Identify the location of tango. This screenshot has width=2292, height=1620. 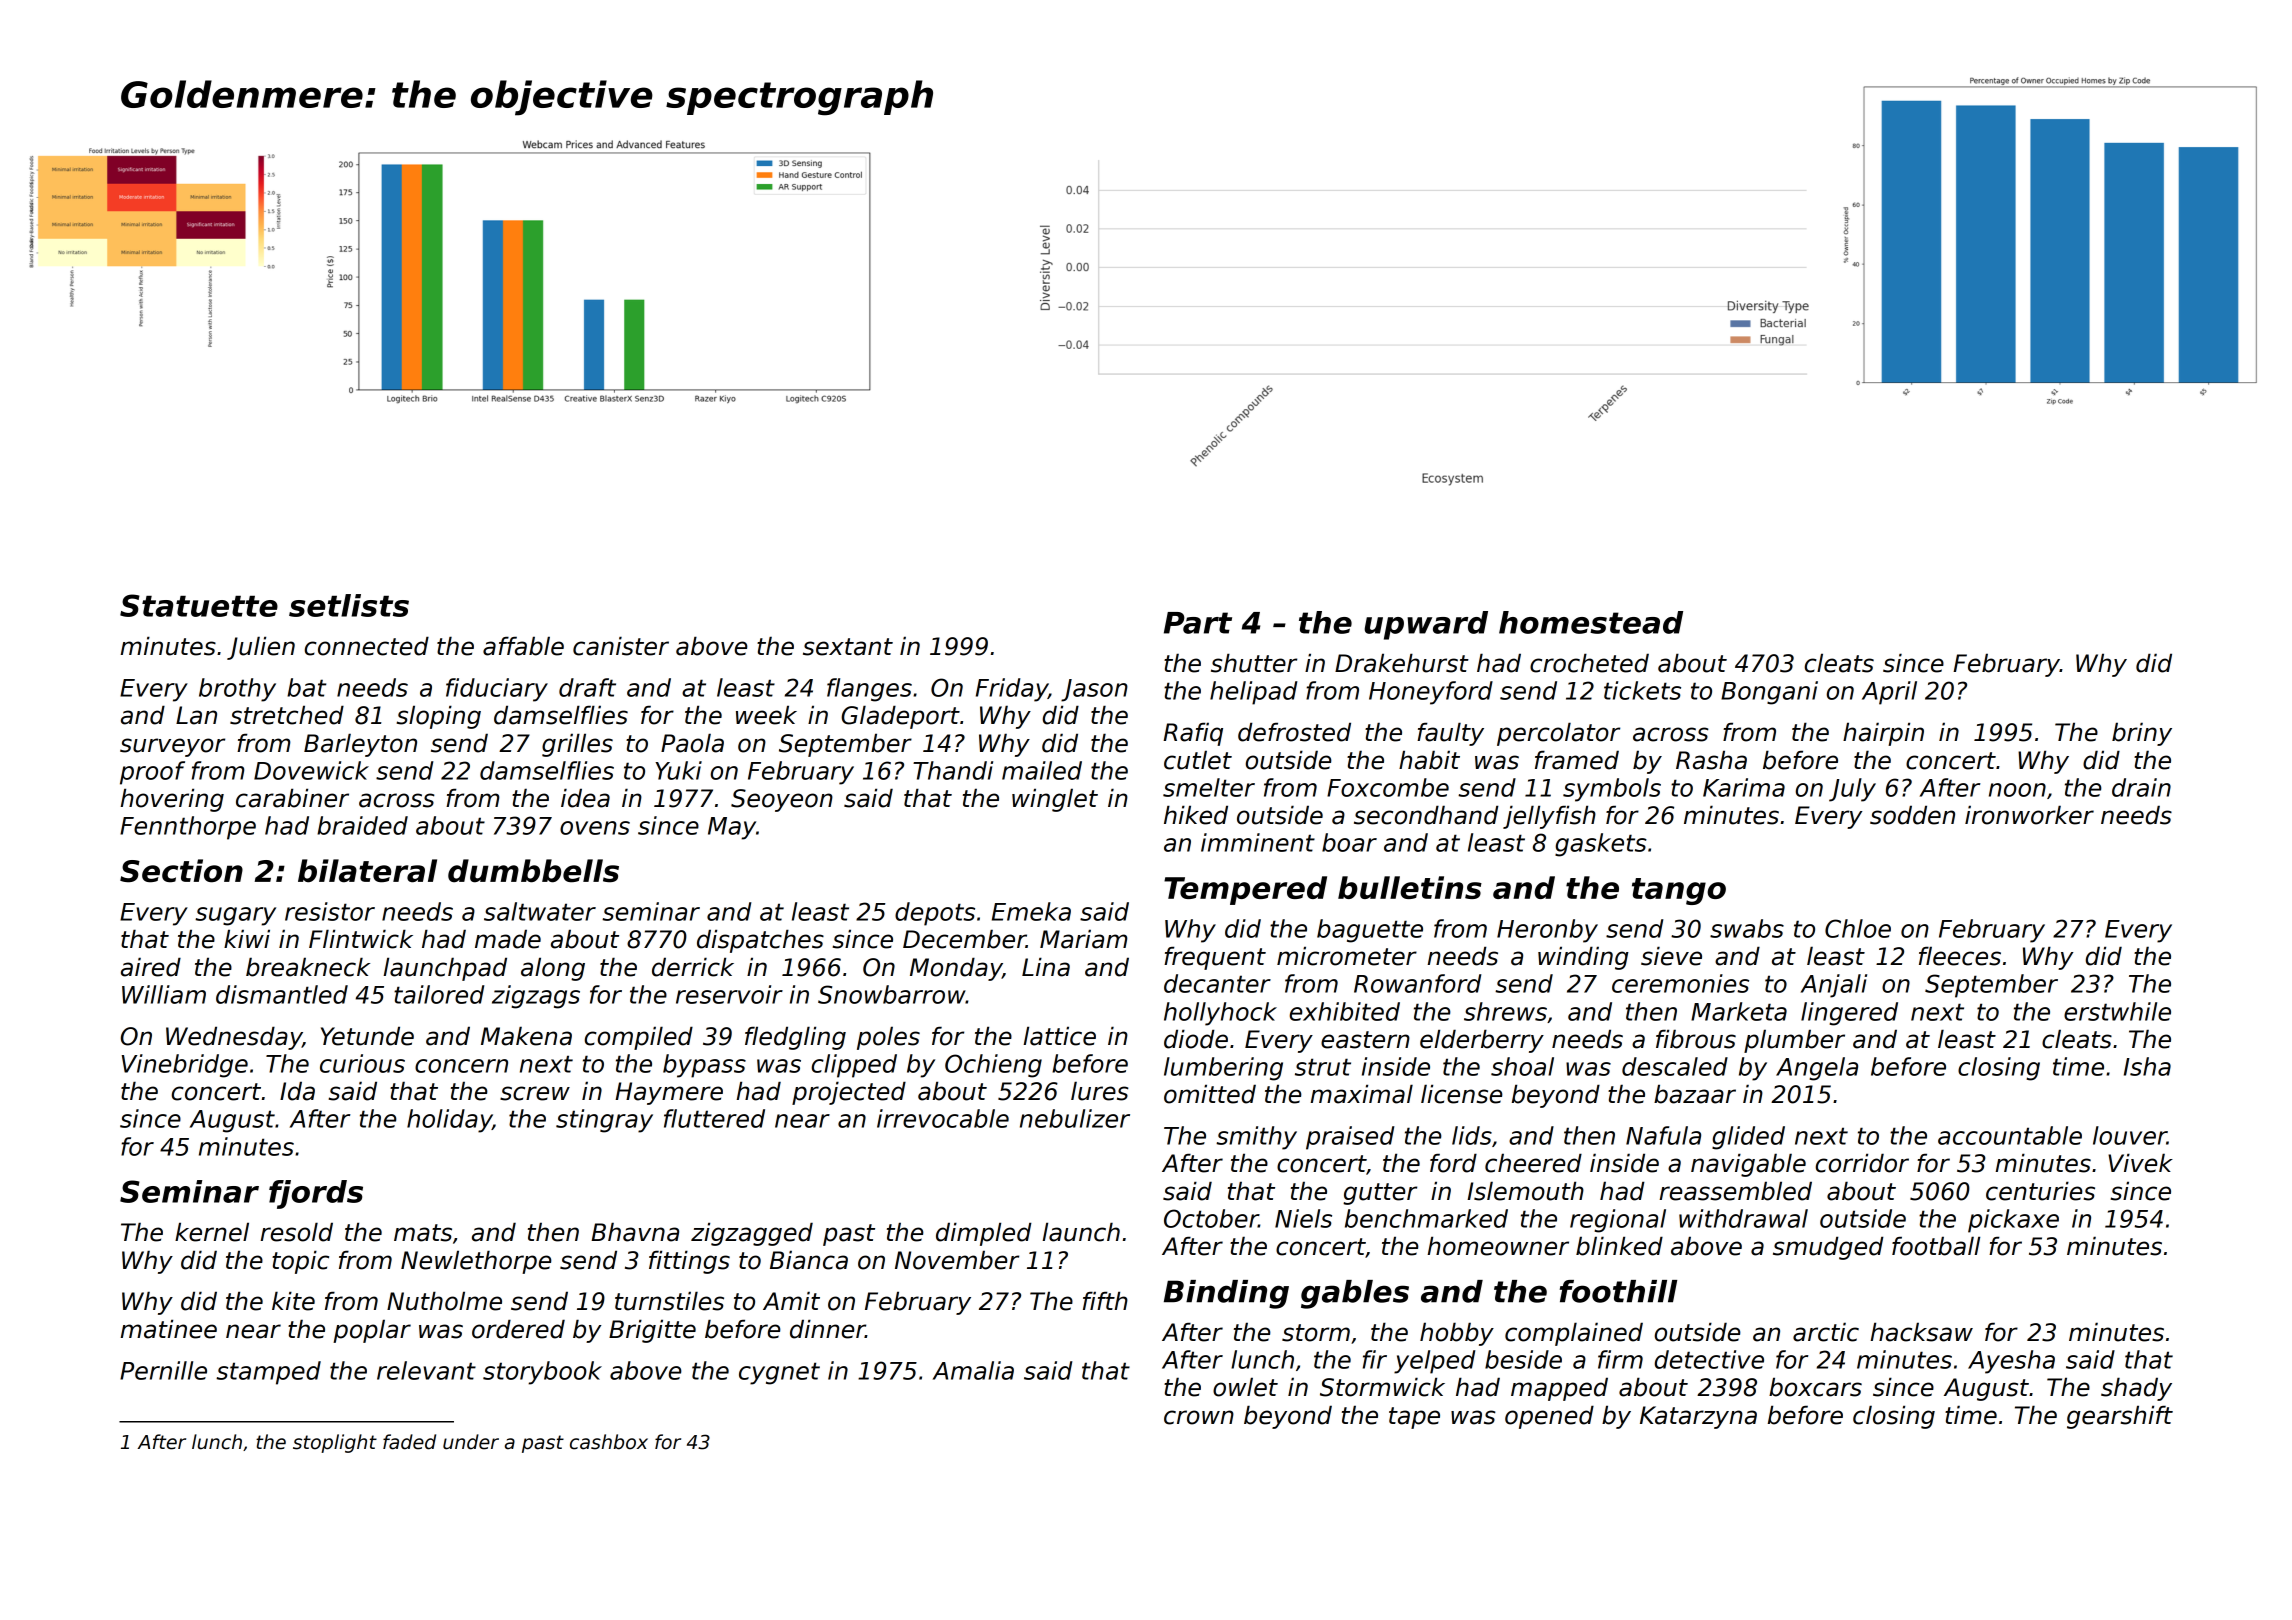
(1679, 891).
